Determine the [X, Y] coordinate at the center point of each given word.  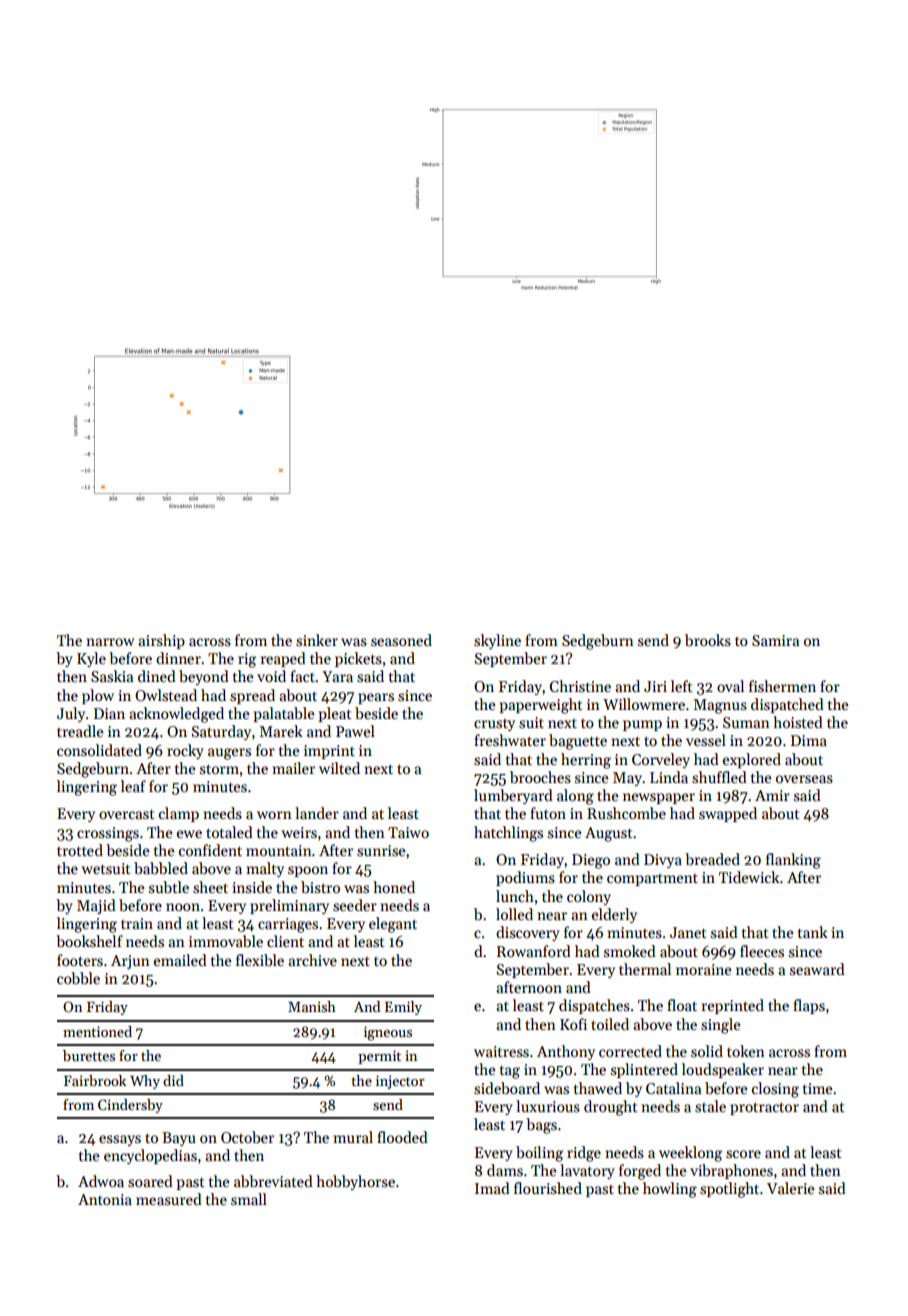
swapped [728, 814]
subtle [169, 887]
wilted [339, 768]
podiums [525, 878]
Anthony [566, 1052]
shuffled [719, 777]
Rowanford [534, 951]
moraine [703, 969]
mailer [293, 768]
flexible [260, 960]
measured [169, 1199]
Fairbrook [95, 1080]
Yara [337, 676]
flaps [809, 1006]
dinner [178, 658]
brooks [708, 640]
